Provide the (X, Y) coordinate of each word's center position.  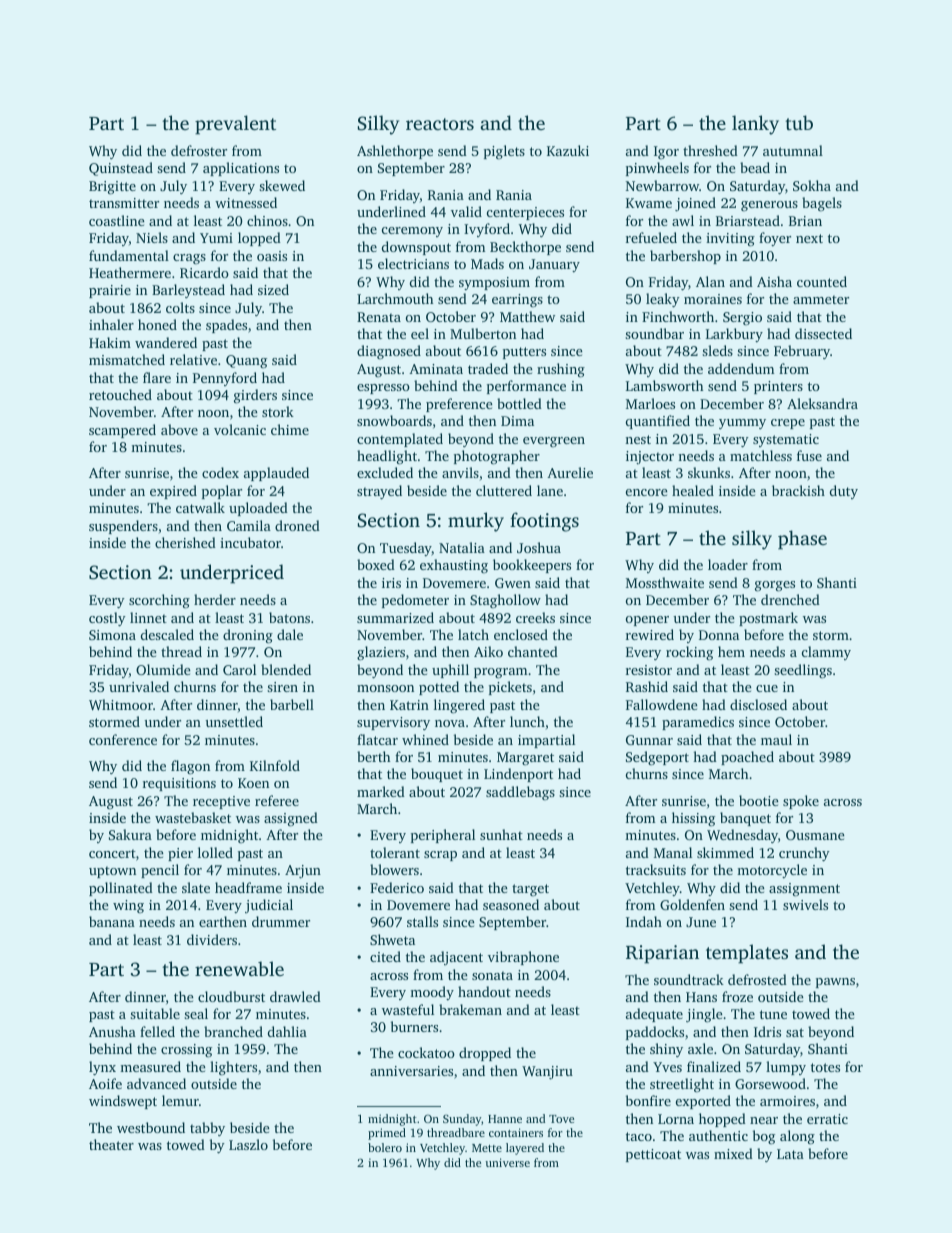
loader (728, 564)
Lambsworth (665, 385)
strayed (379, 492)
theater (111, 1144)
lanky (755, 125)
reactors (440, 124)
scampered (122, 431)
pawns (835, 983)
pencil (160, 871)
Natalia (462, 547)
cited (385, 956)
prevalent (235, 125)
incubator (250, 542)
